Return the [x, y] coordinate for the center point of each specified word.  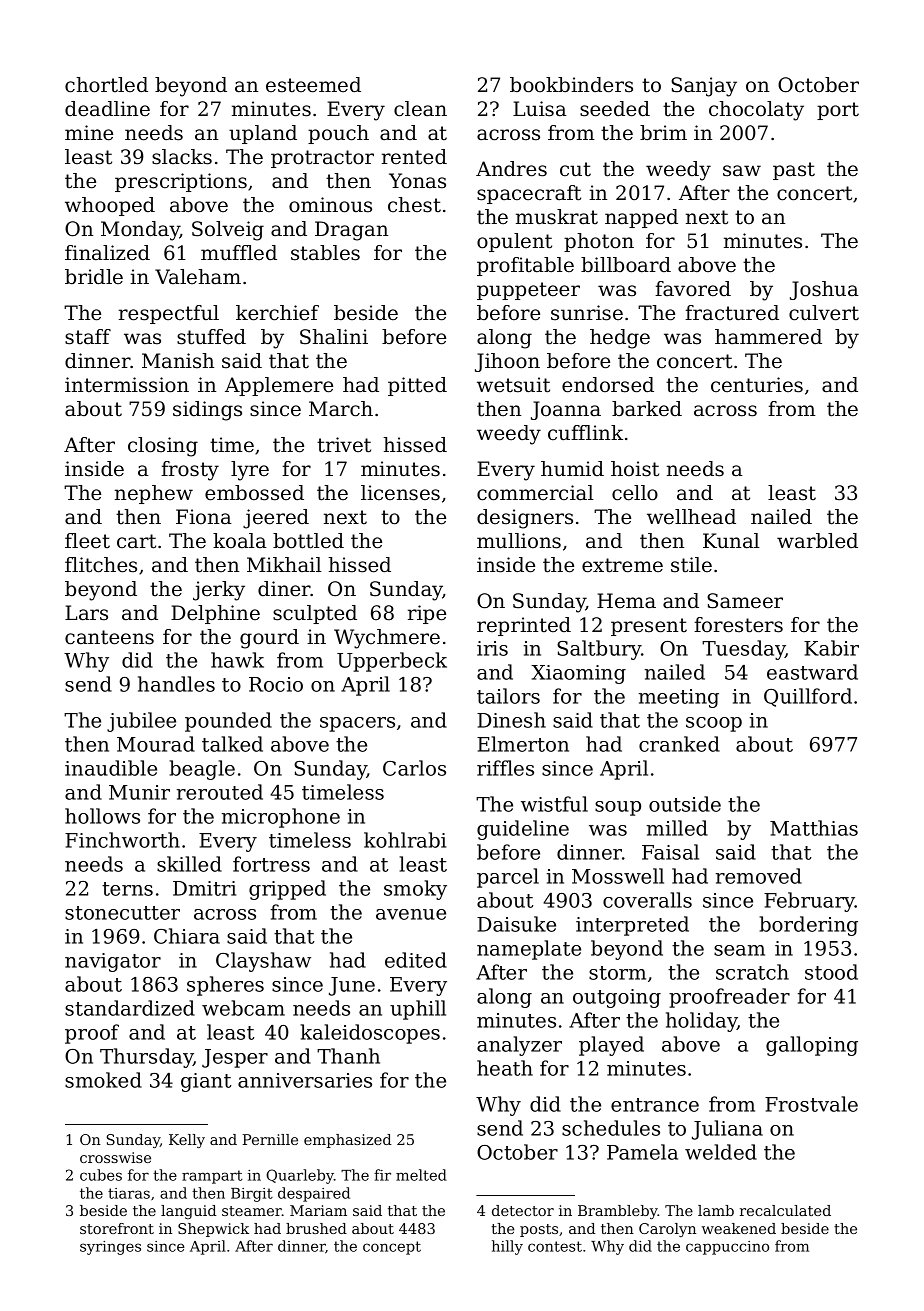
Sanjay [704, 87]
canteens [109, 637]
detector [523, 1210]
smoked [103, 1080]
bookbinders [571, 85]
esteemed [313, 85]
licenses [400, 493]
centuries [757, 385]
